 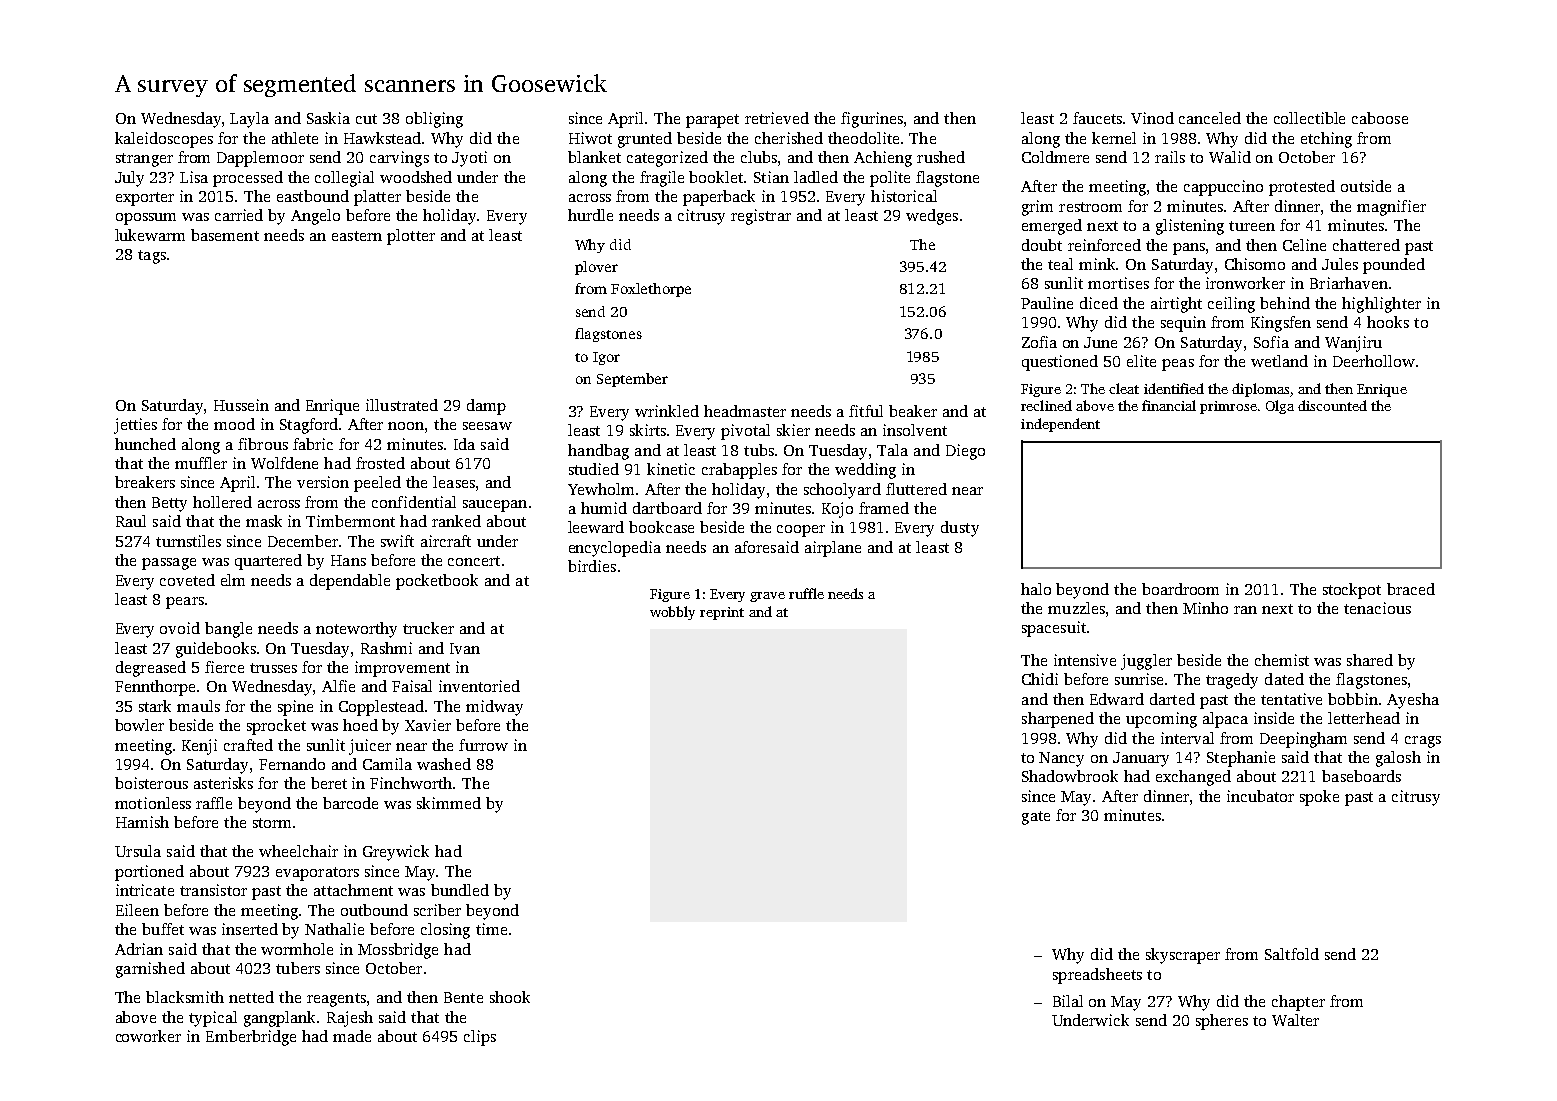 I want to click on wedding, so click(x=865, y=471).
